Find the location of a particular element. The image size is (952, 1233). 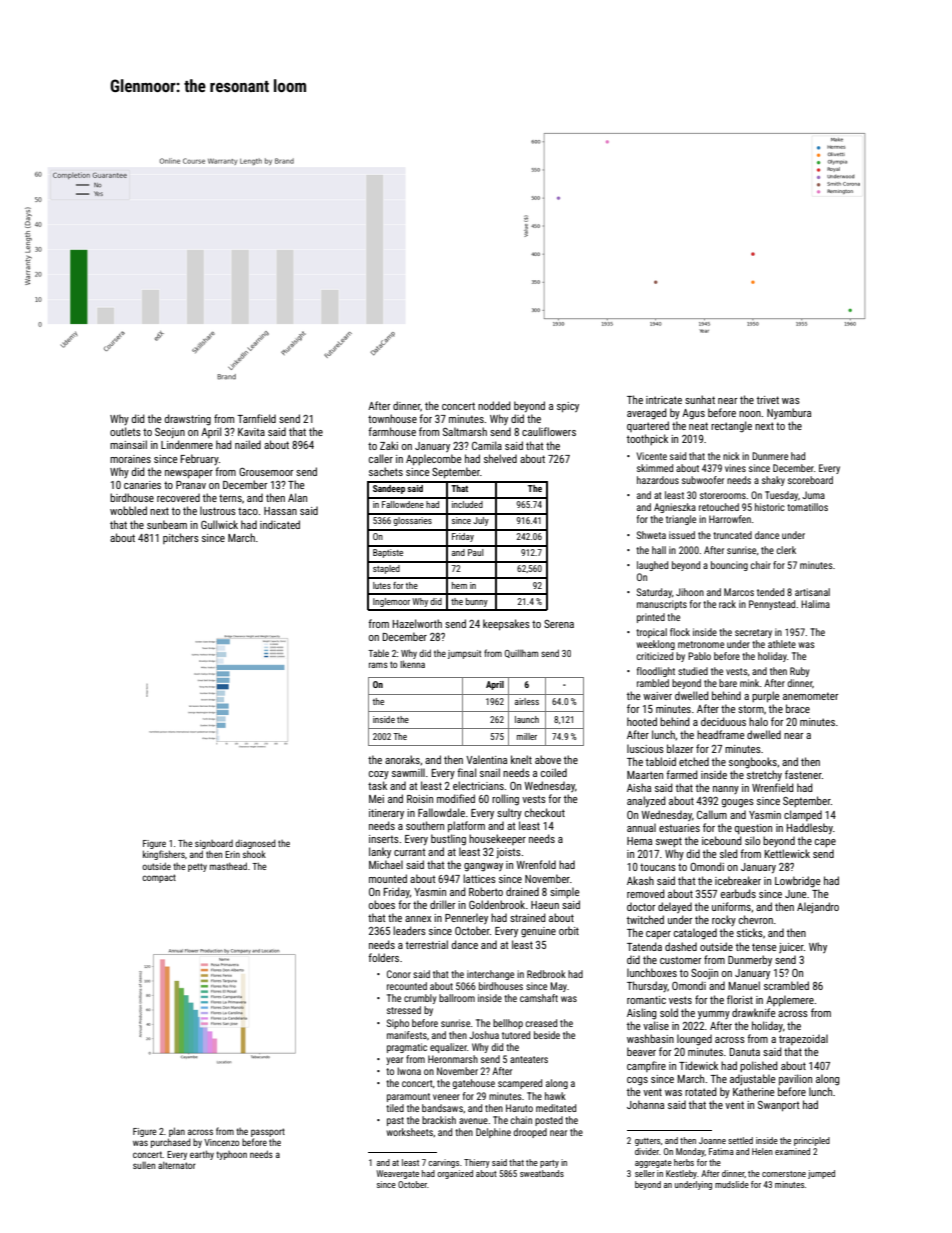

cozy is located at coordinates (379, 775).
